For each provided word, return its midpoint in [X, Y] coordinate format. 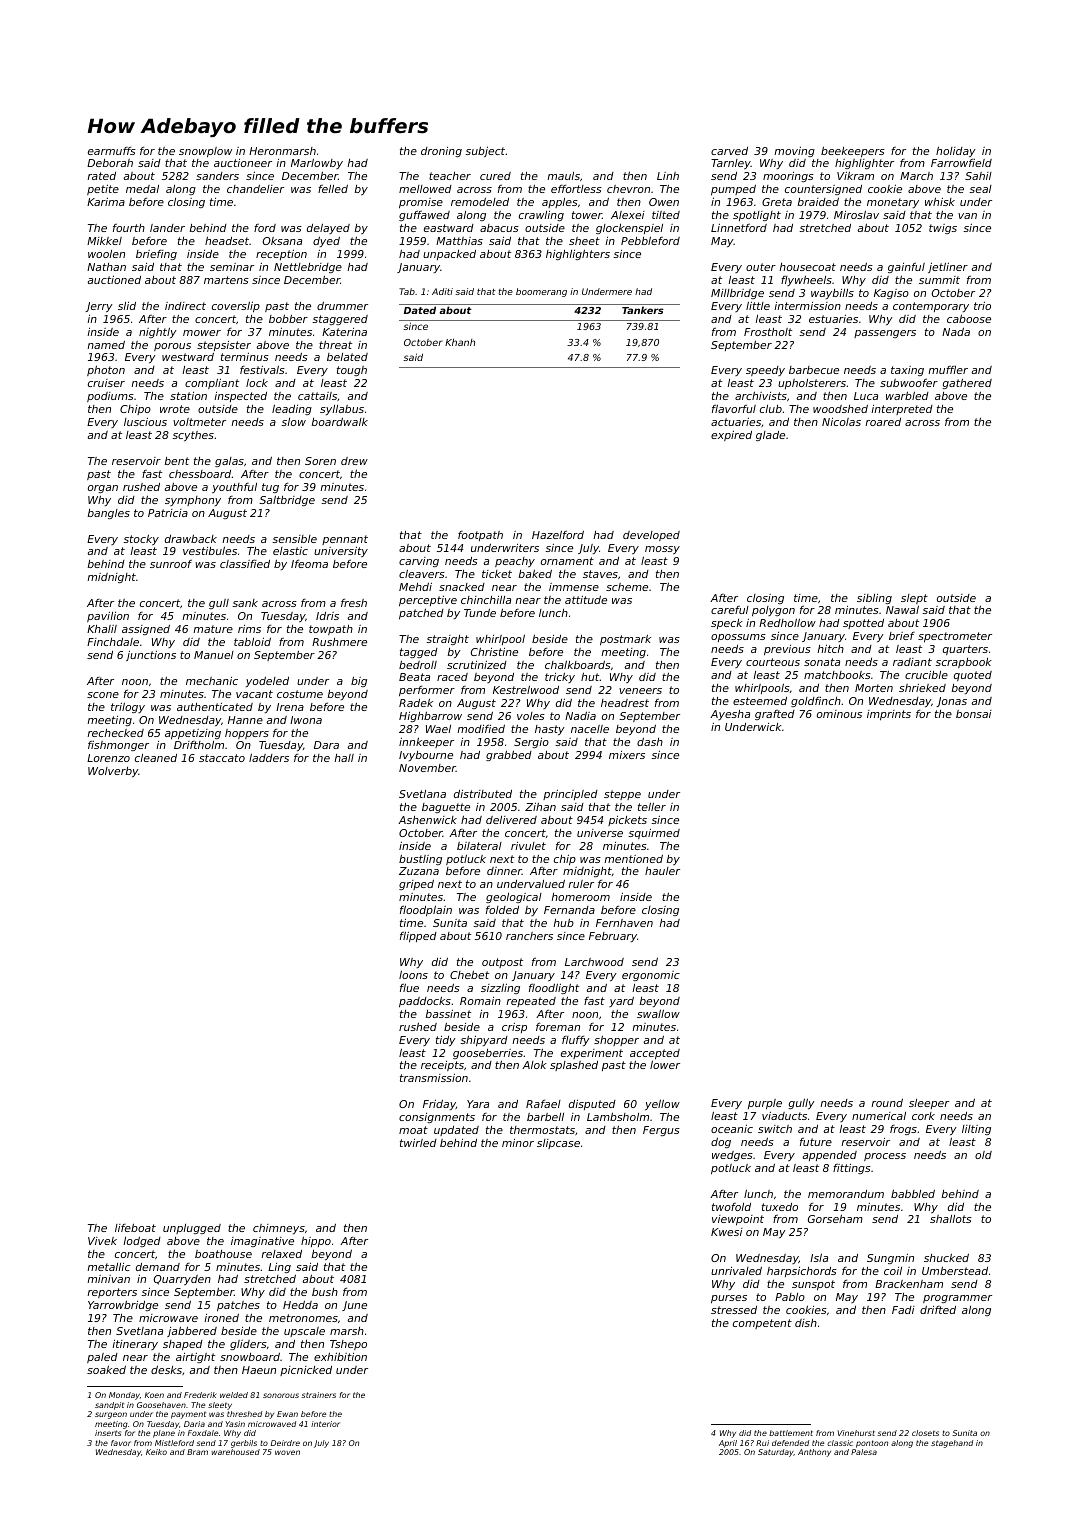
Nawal [902, 610]
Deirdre [285, 1443]
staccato [222, 758]
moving [794, 151]
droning [441, 152]
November [427, 768]
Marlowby [317, 163]
